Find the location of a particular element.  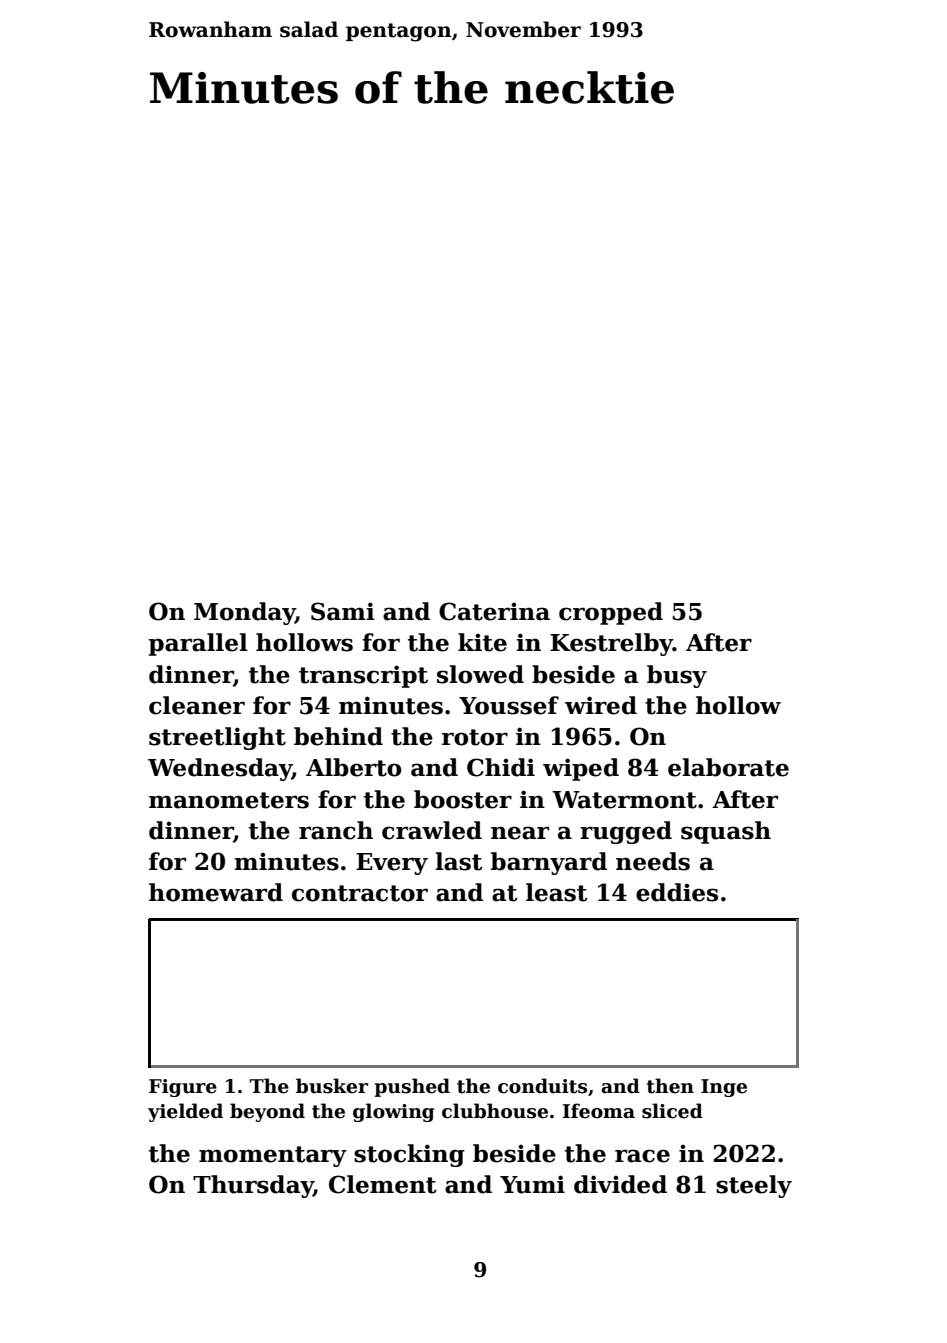

contractor is located at coordinates (360, 893).
